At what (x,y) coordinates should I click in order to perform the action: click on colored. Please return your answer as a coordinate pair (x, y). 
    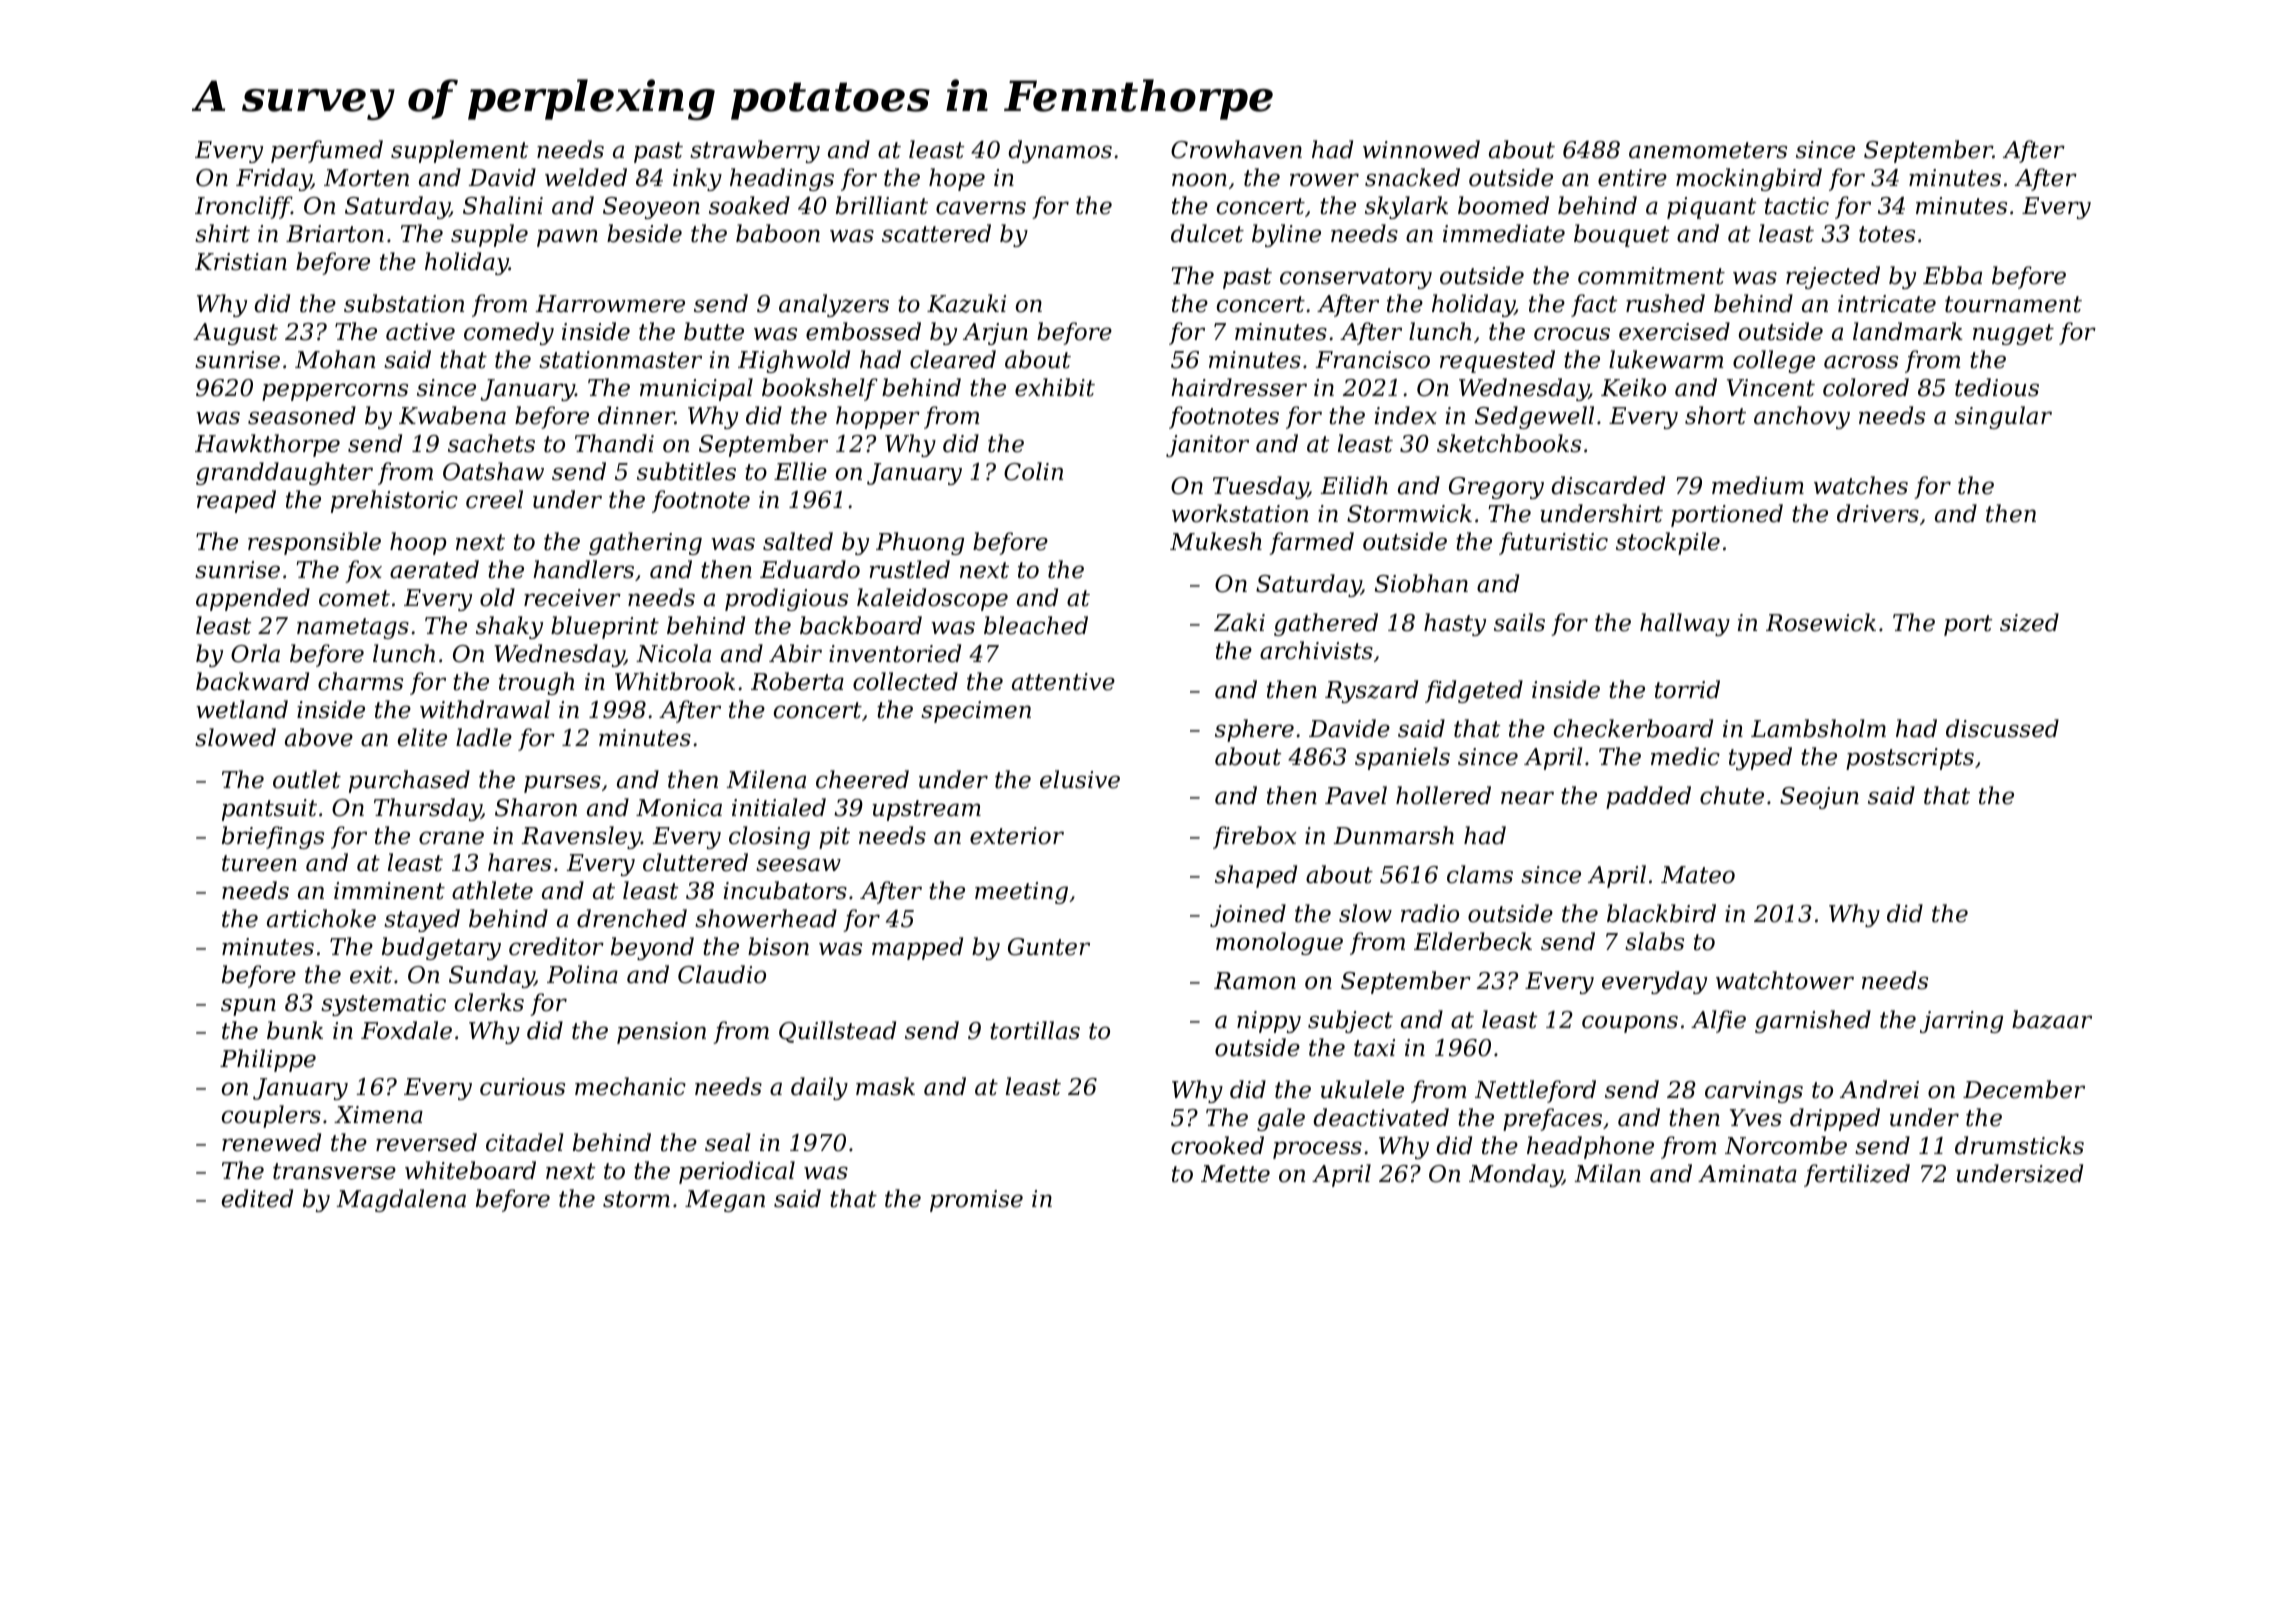
    Looking at the image, I should click on (1866, 387).
